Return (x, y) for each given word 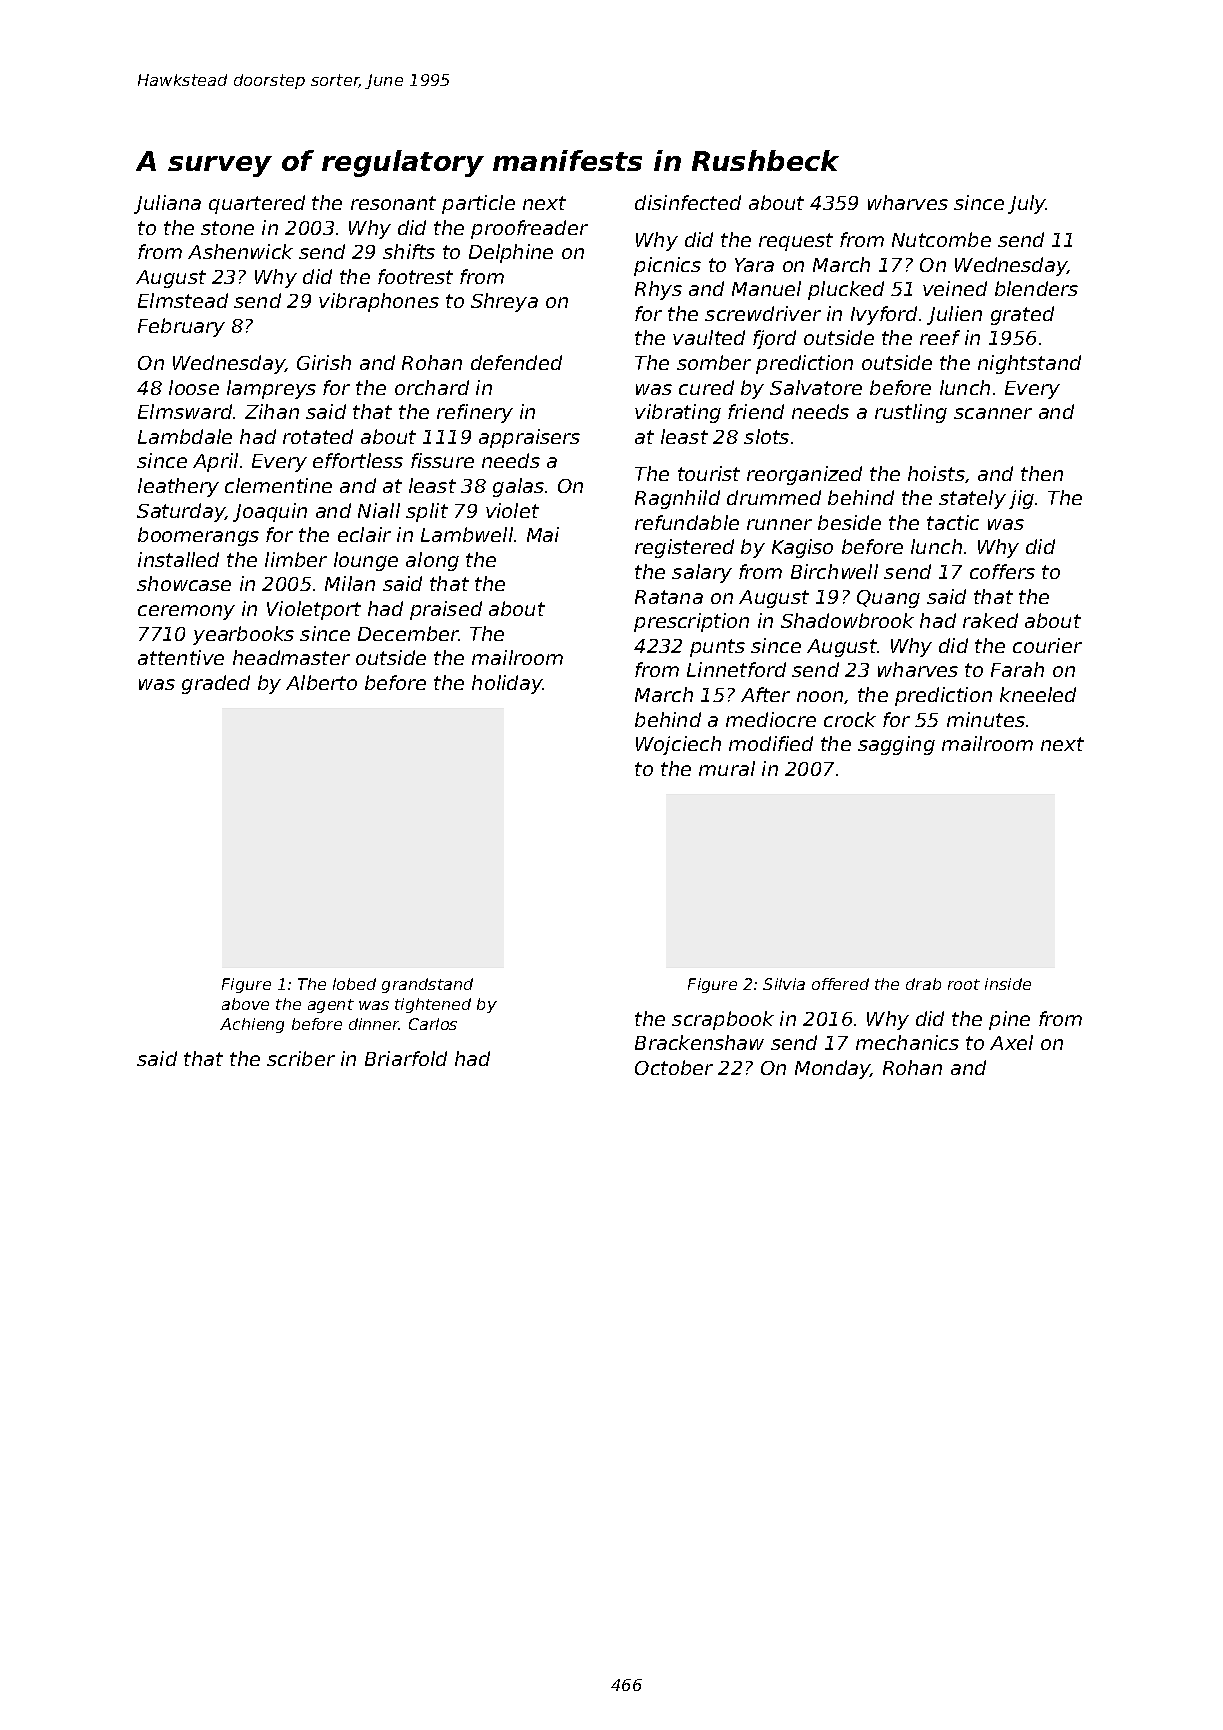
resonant (393, 203)
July (1027, 204)
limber (296, 559)
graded (216, 684)
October (674, 1067)
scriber (301, 1058)
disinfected (688, 202)
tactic (953, 522)
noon (820, 696)
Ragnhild (677, 499)
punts (717, 648)
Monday (833, 1069)
